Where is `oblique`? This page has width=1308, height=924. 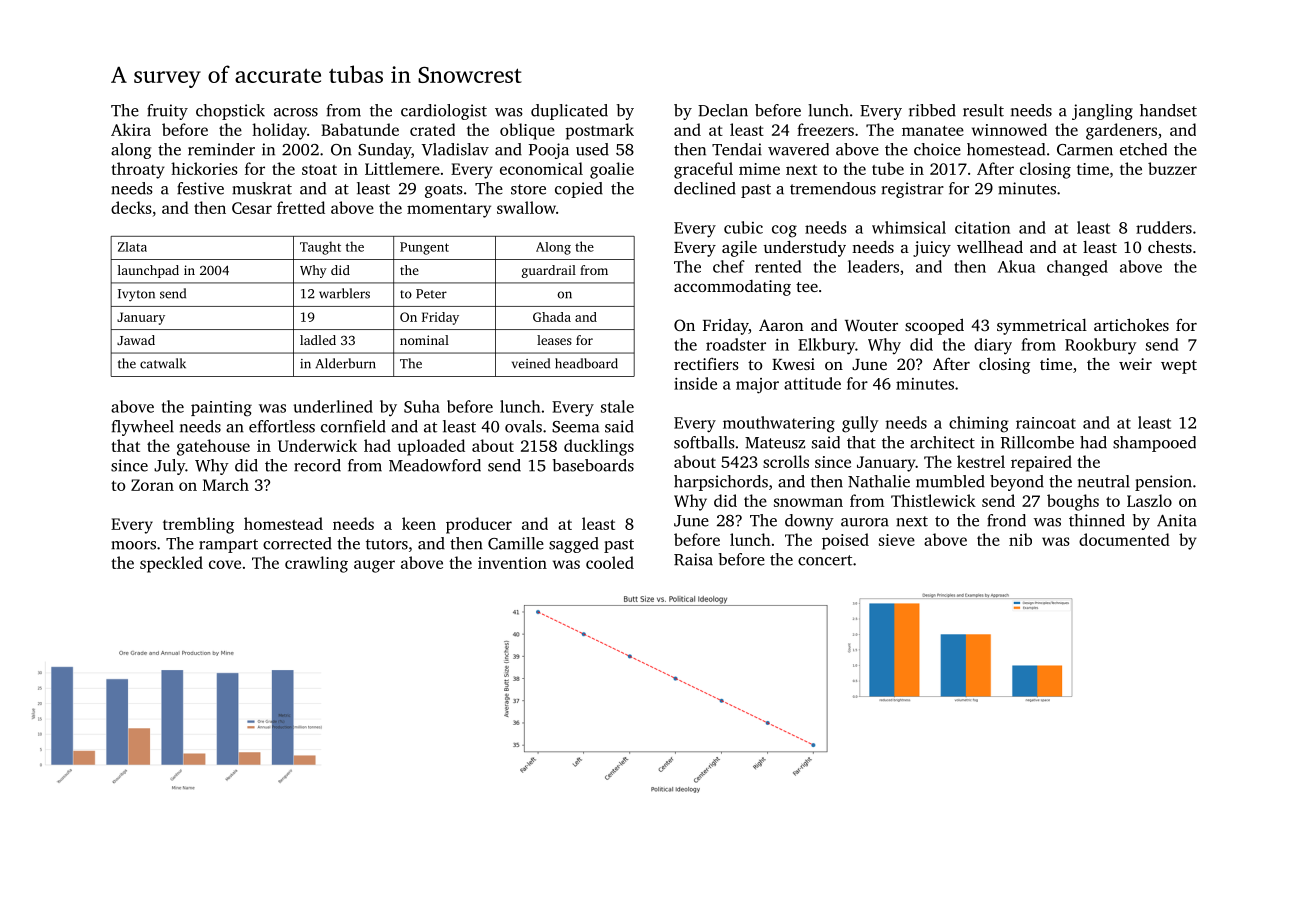 oblique is located at coordinates (527, 131).
